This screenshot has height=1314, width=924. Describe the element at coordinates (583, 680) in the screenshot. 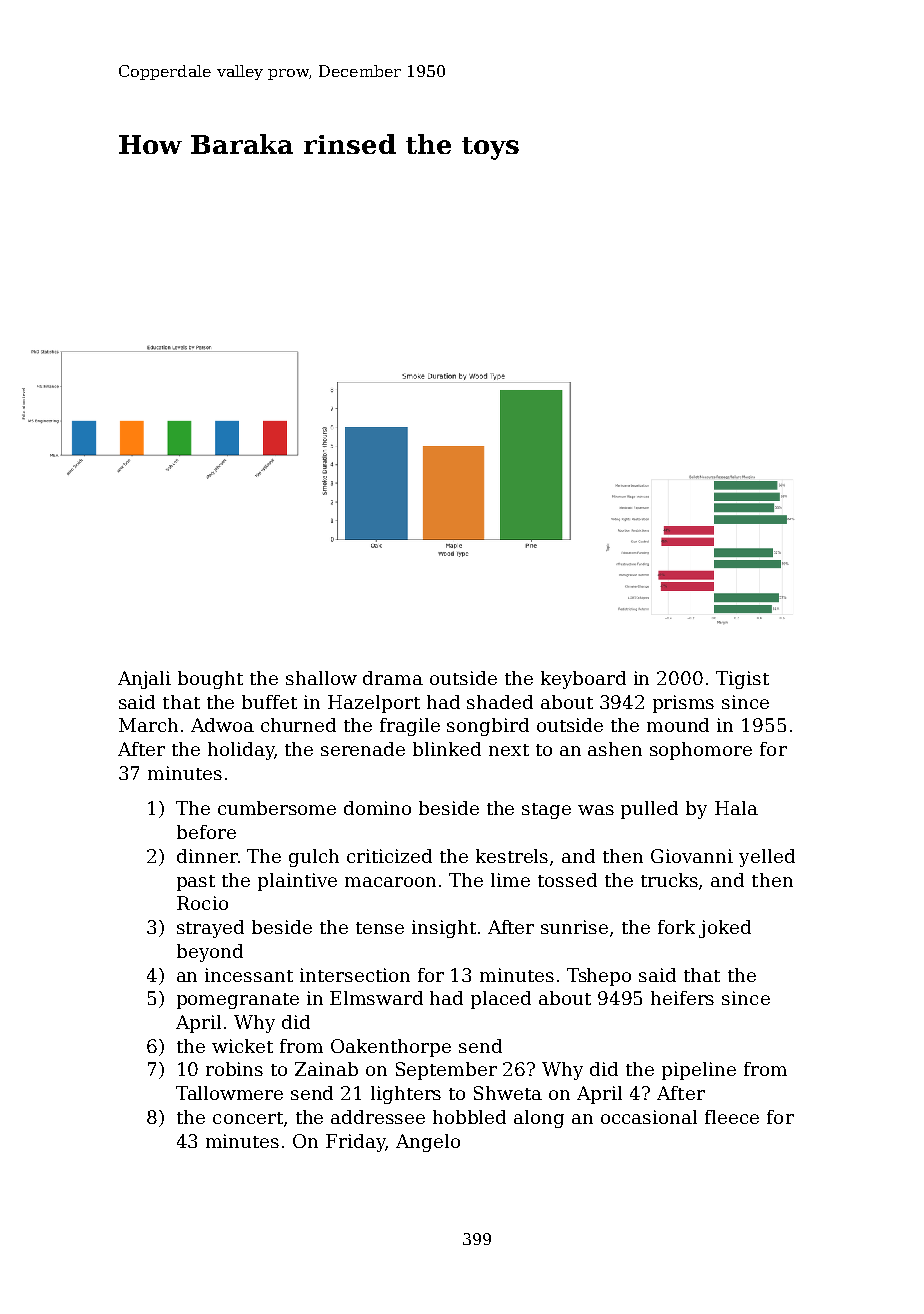

I see `keyboard` at that location.
